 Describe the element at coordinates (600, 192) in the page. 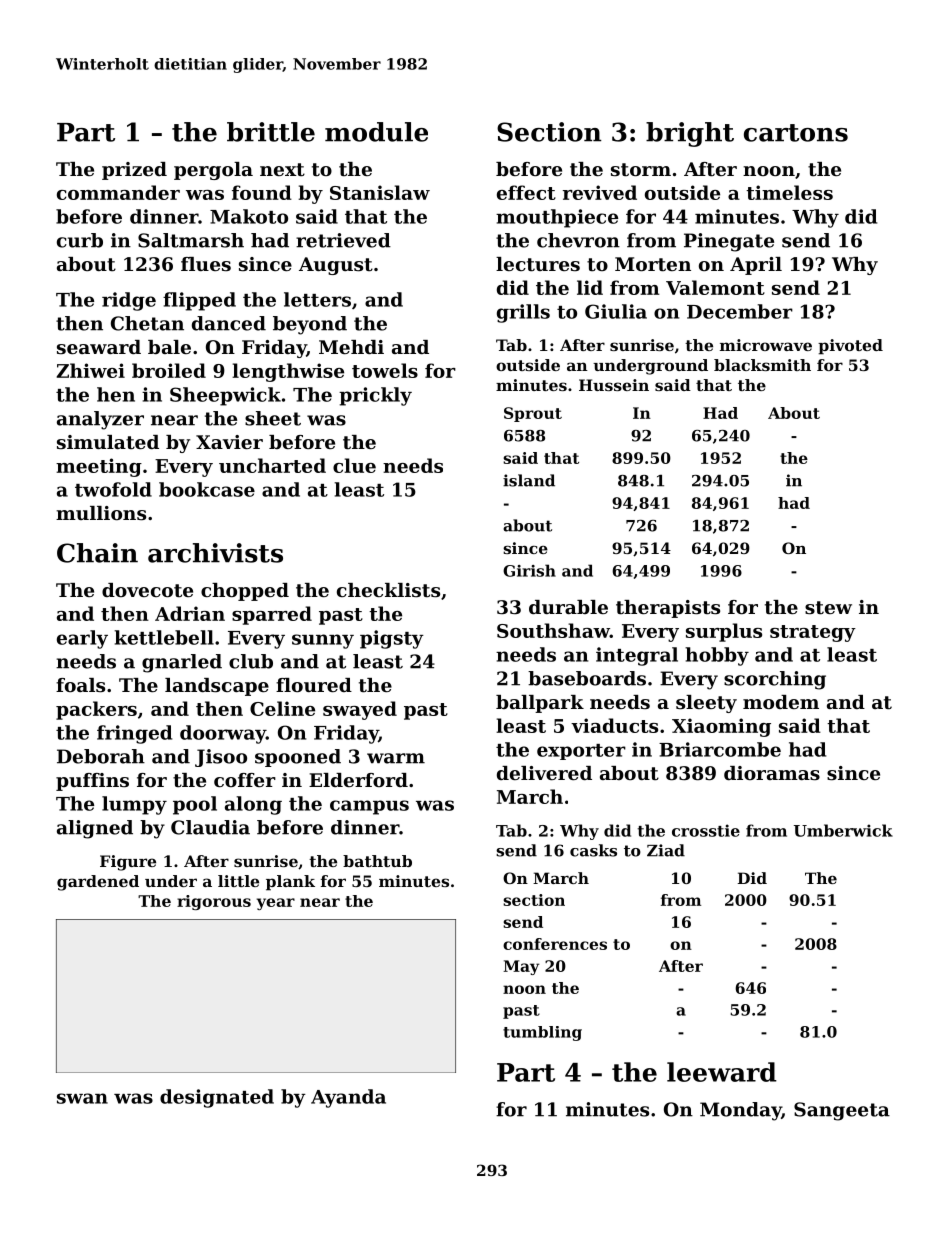

I see `revived` at that location.
